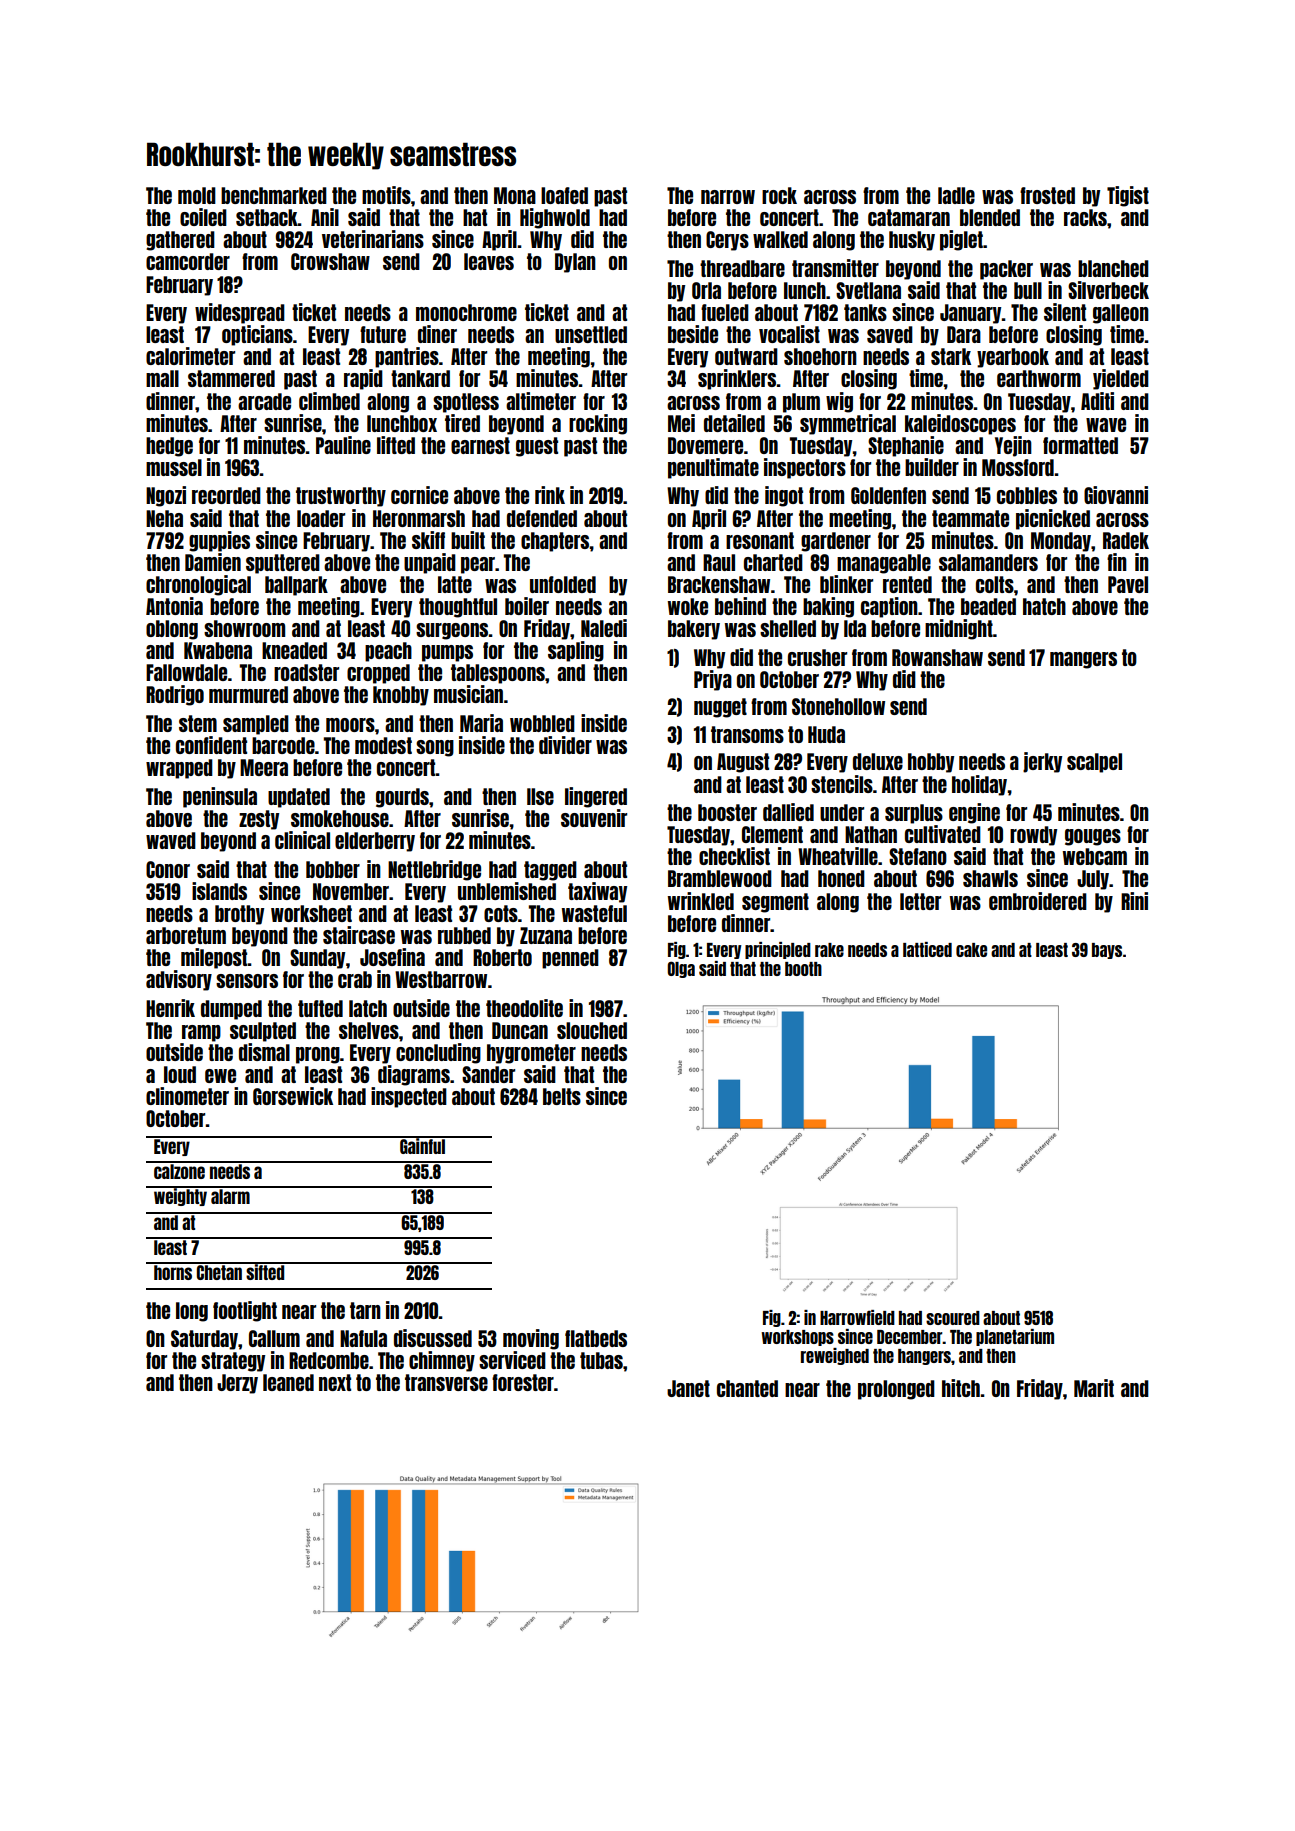  What do you see at coordinates (890, 334) in the screenshot?
I see `saved` at bounding box center [890, 334].
